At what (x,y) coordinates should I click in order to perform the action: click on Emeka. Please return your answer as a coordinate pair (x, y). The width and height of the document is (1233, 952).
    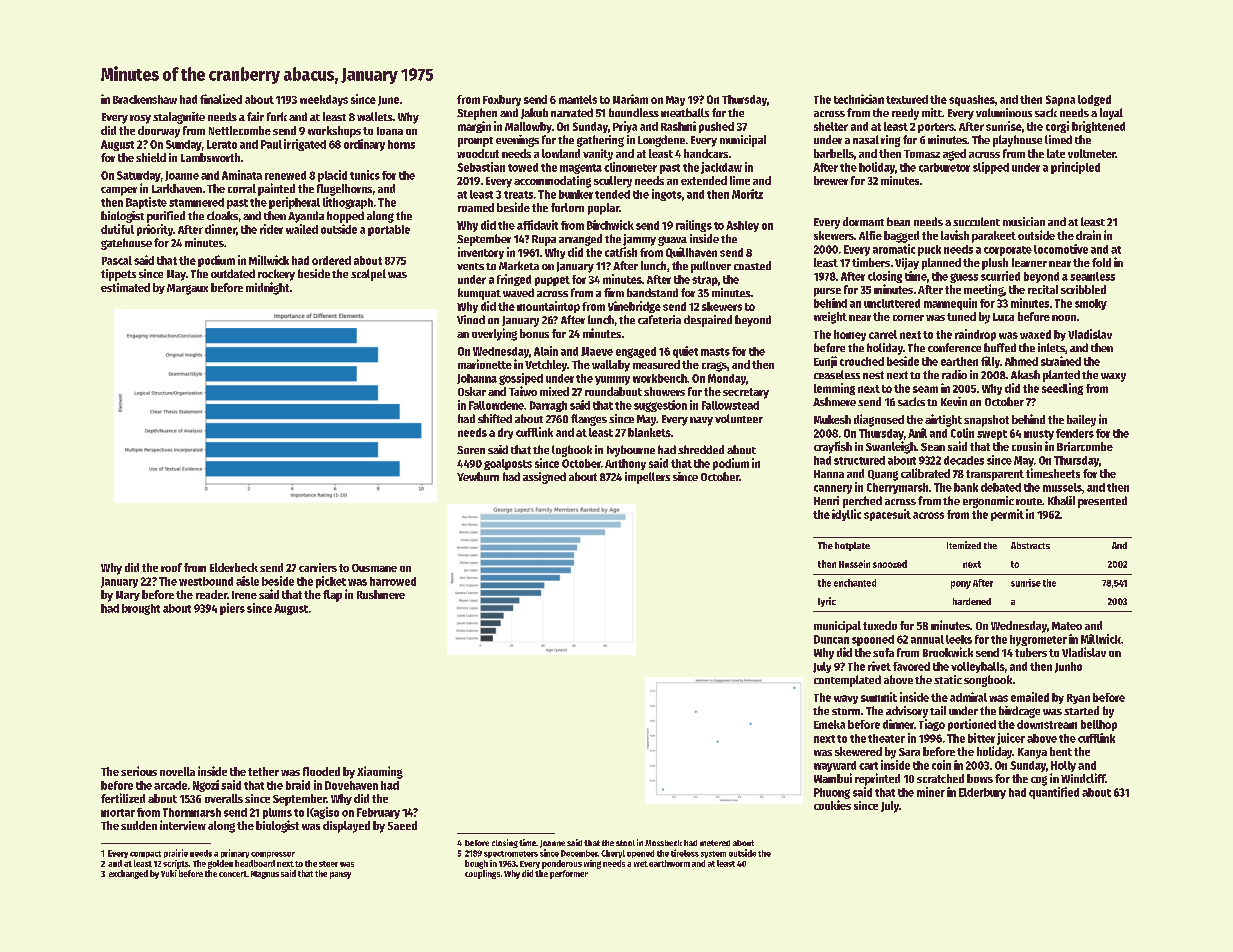
    Looking at the image, I should click on (829, 724).
